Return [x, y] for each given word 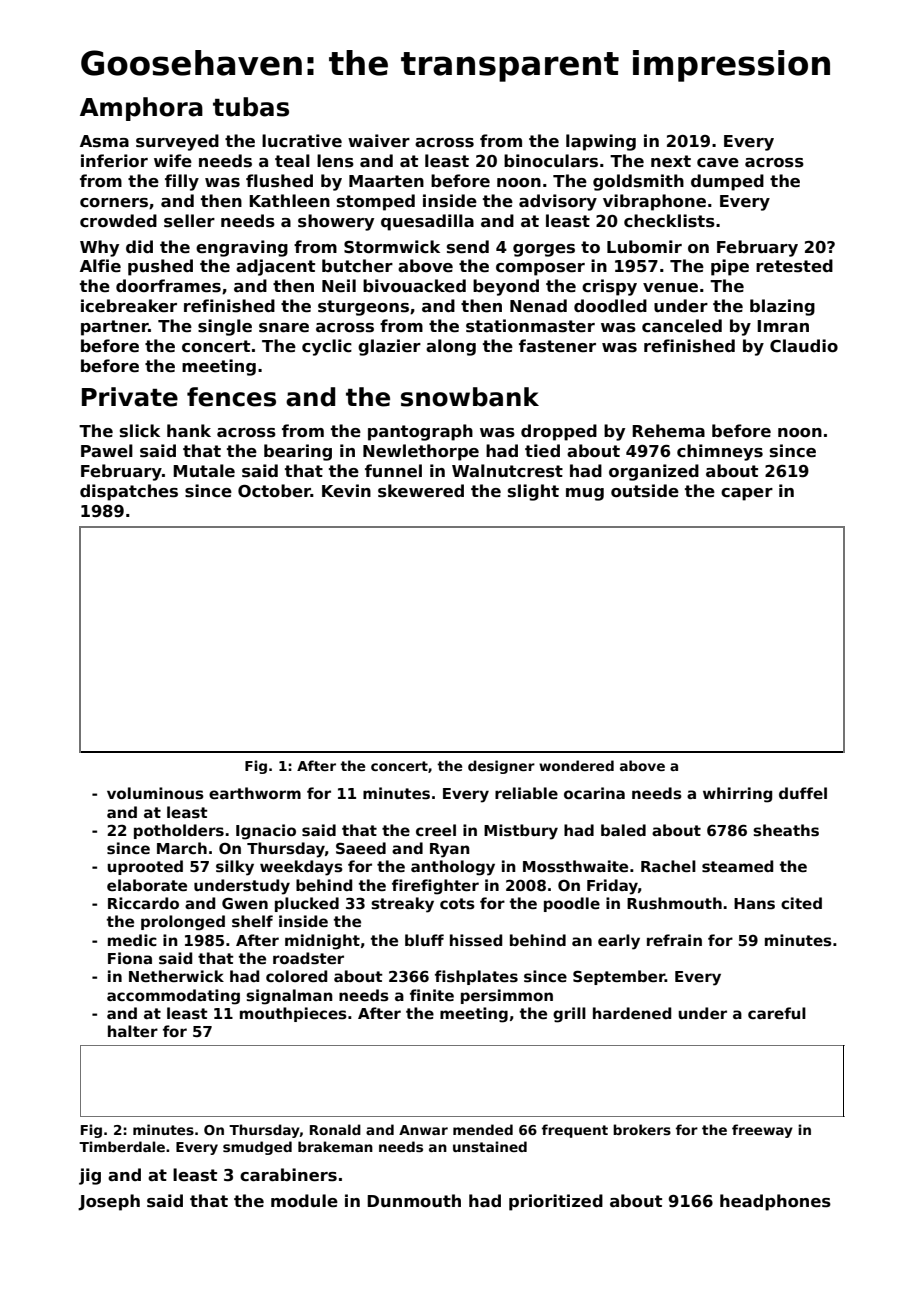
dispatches [129, 492]
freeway [762, 1131]
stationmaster [530, 326]
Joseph [109, 1202]
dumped [727, 182]
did [139, 246]
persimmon [507, 996]
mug [585, 494]
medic [132, 940]
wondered [576, 765]
